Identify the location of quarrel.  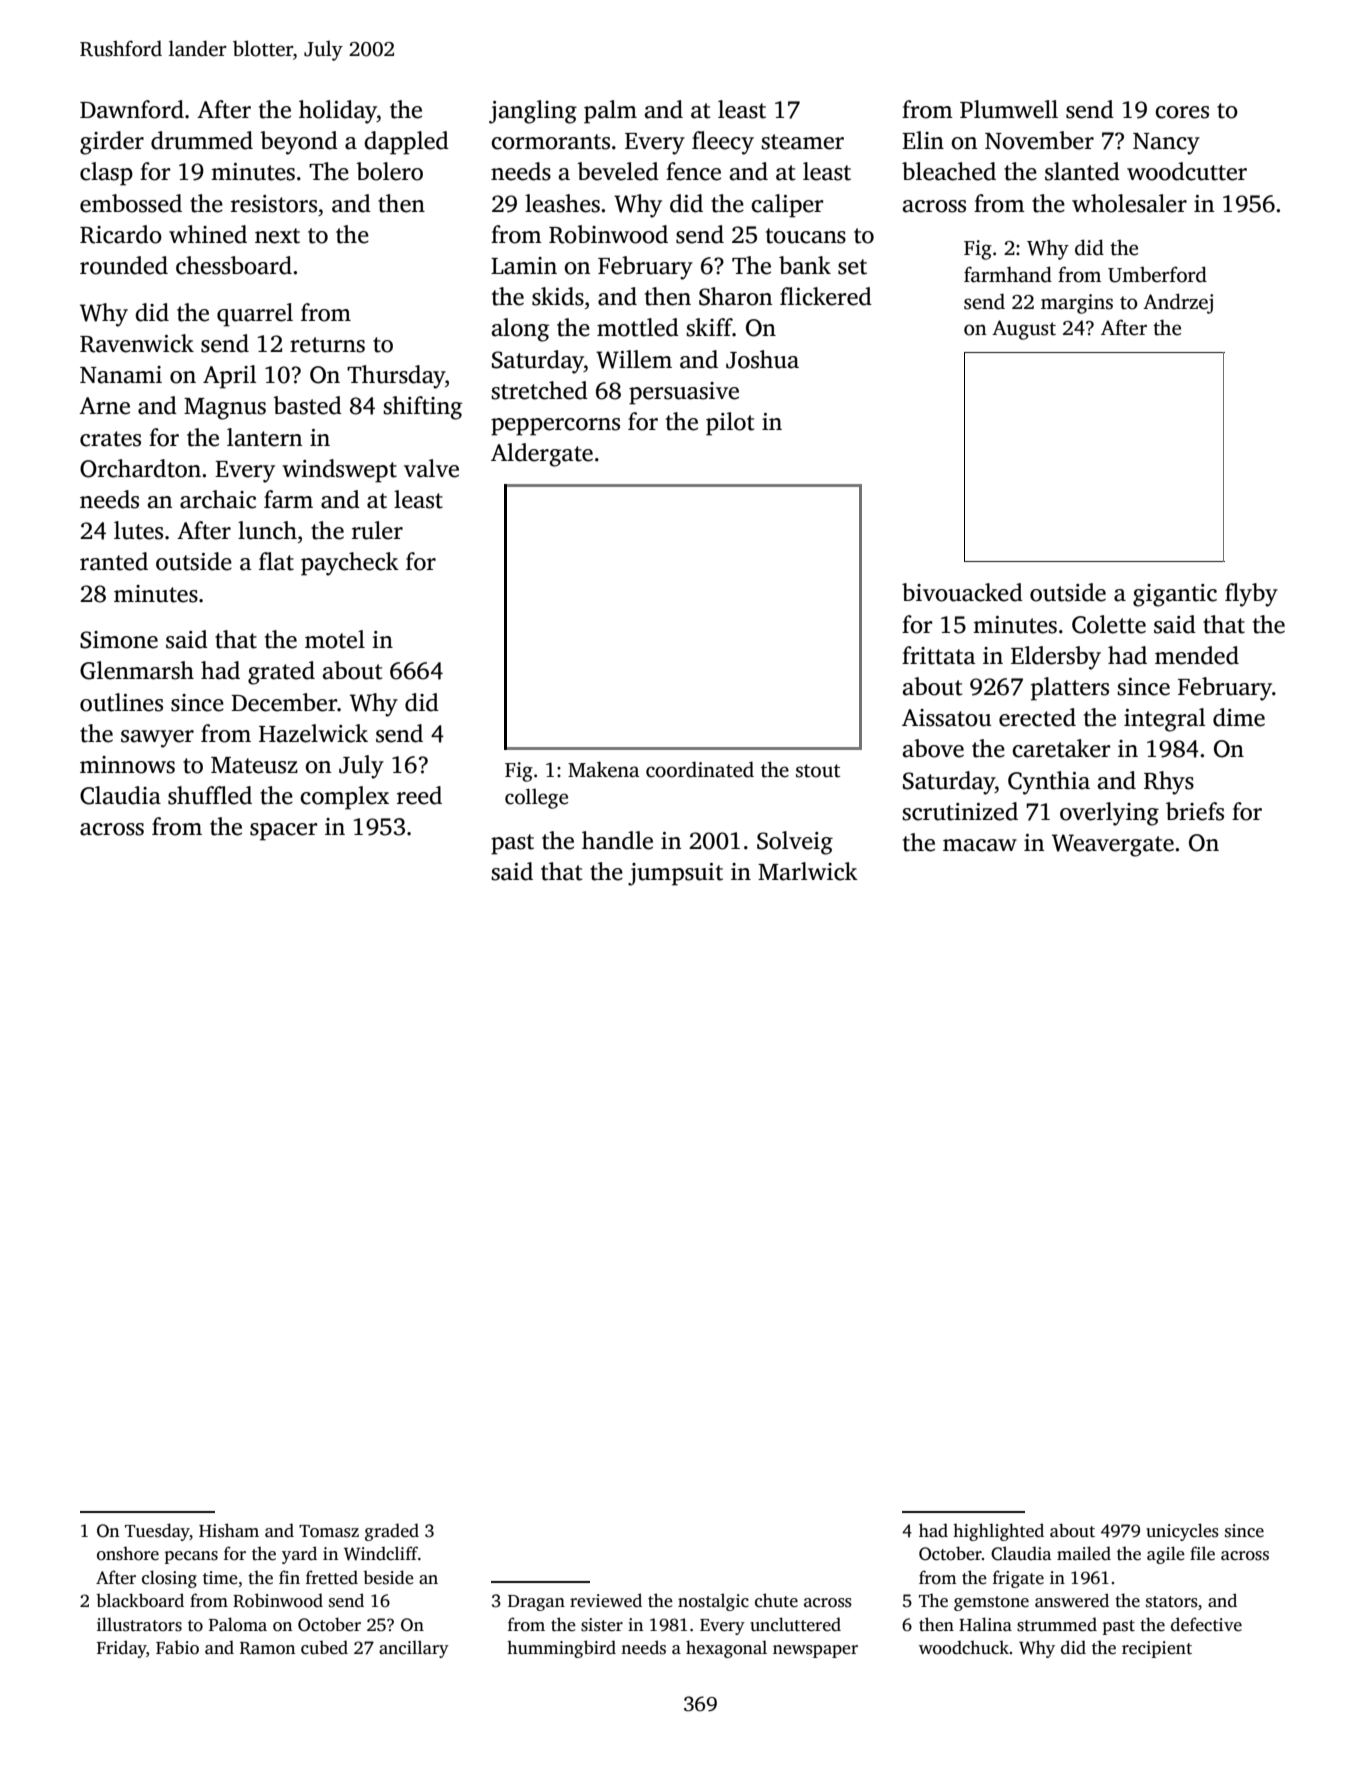
(255, 315).
